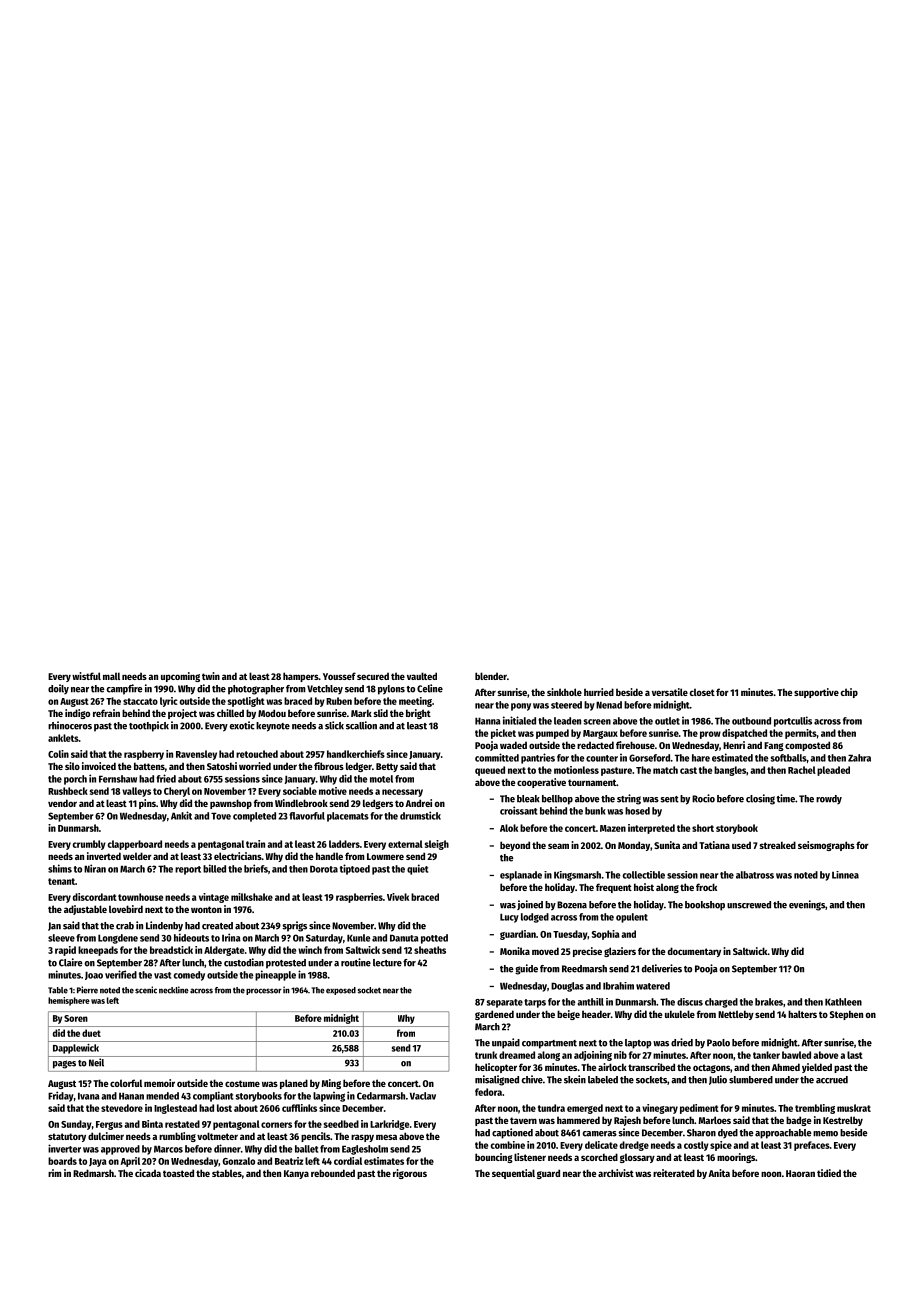 Image resolution: width=924 pixels, height=1308 pixels. I want to click on slumbered, so click(751, 1080).
